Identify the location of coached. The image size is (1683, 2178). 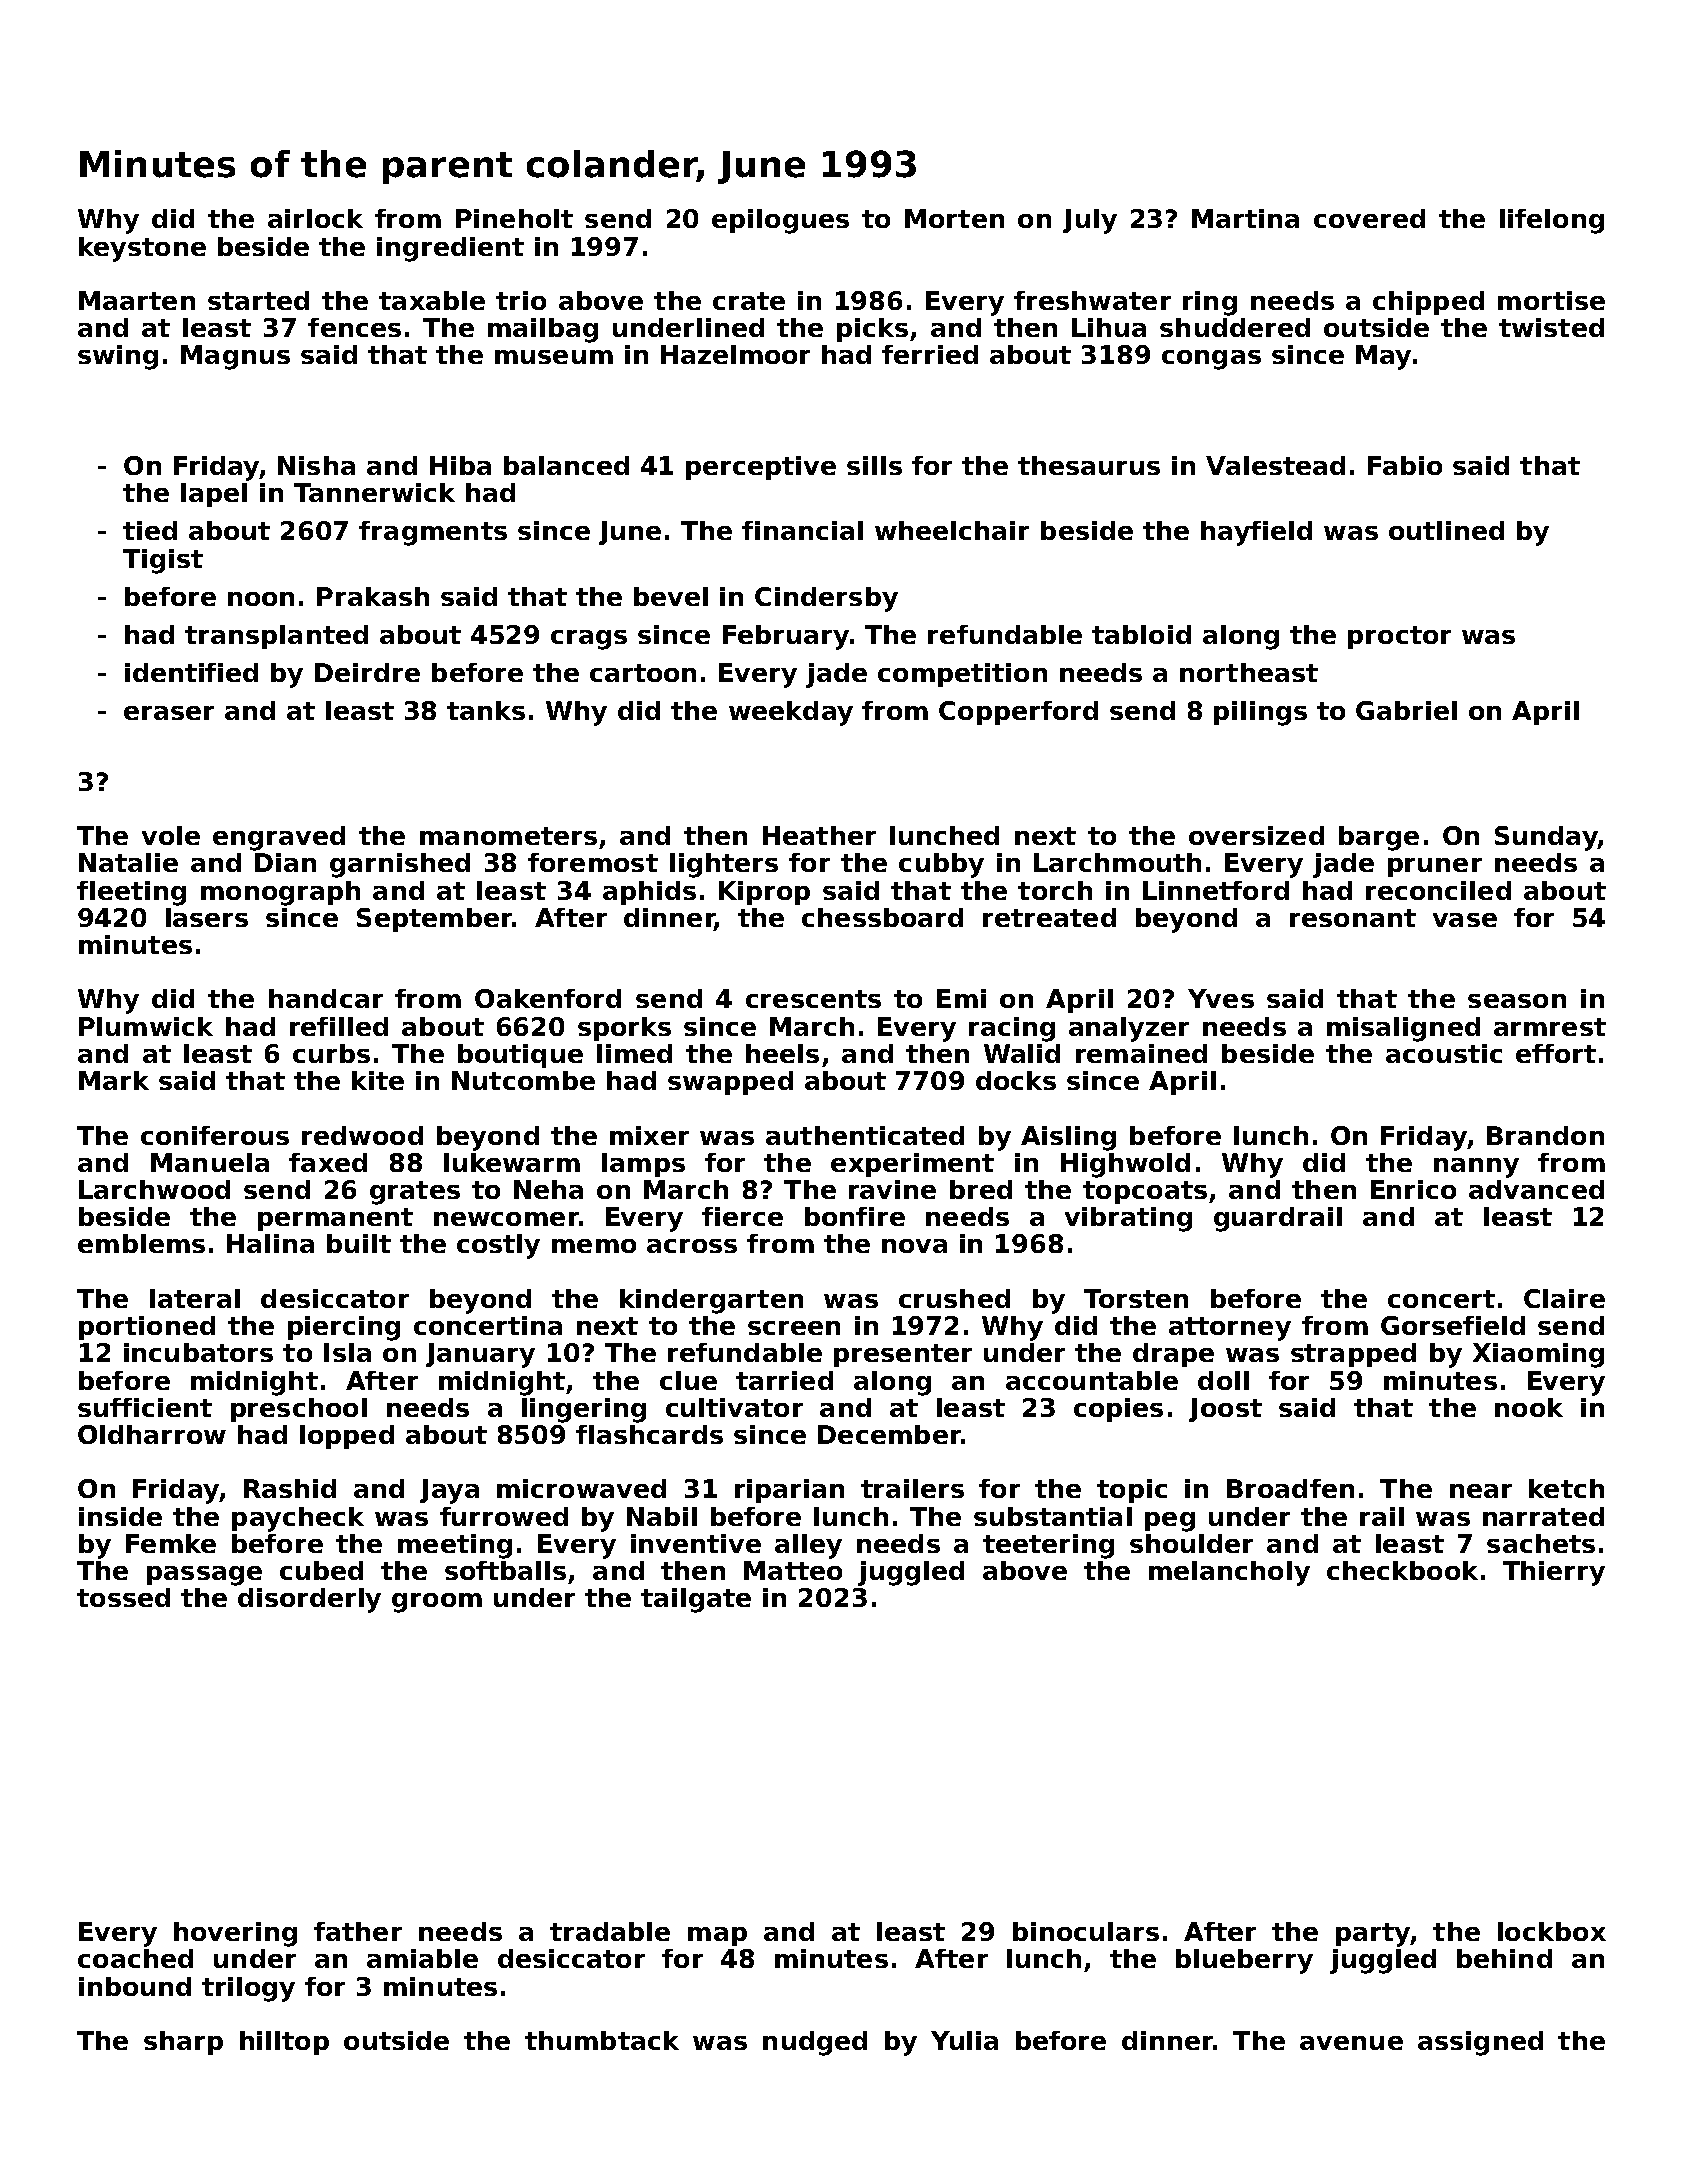
(135, 1958).
